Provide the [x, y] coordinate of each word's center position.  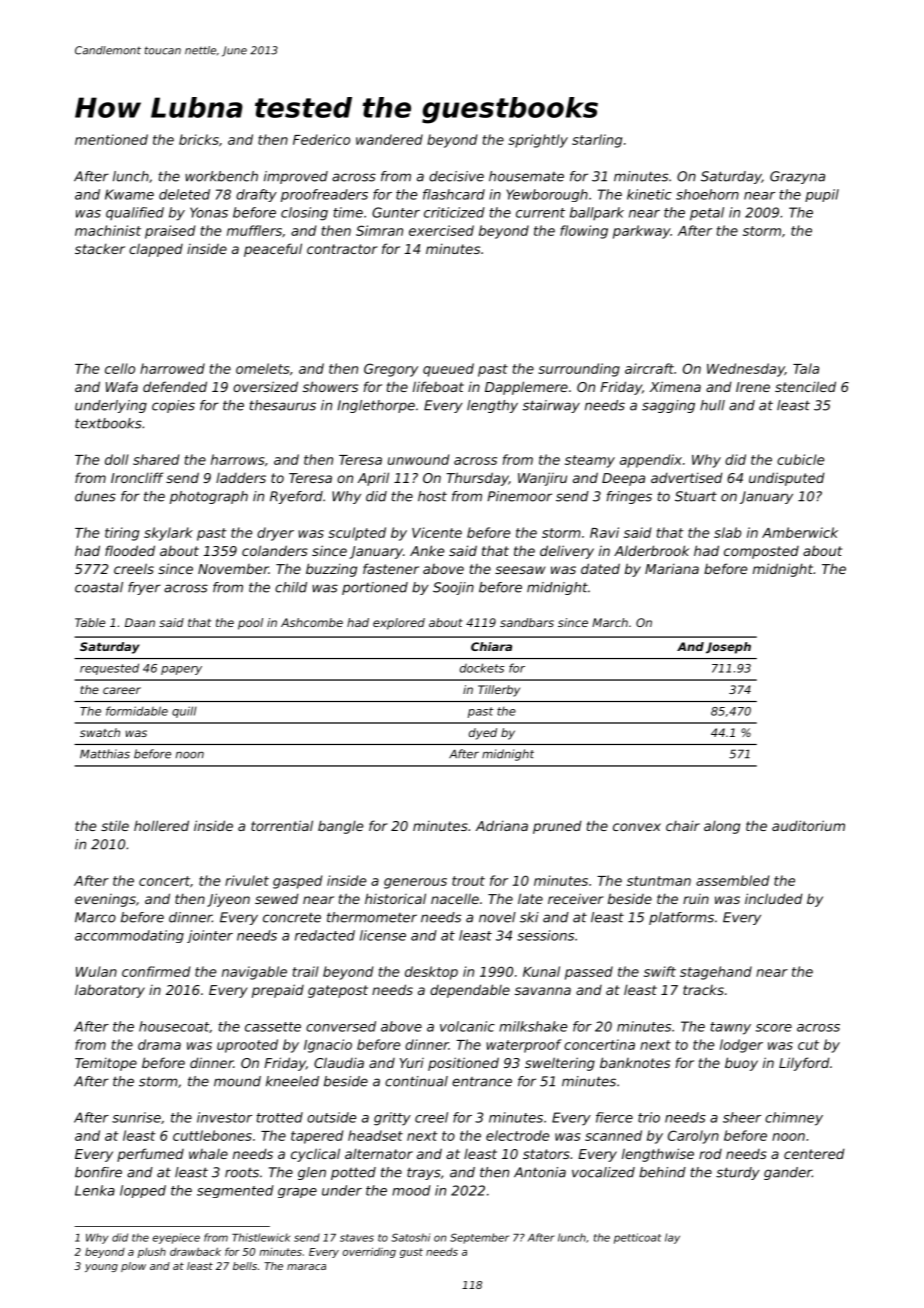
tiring [122, 534]
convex [637, 827]
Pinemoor [520, 496]
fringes [629, 497]
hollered [161, 825]
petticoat [637, 1238]
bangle [340, 827]
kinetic [649, 194]
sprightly [538, 141]
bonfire [98, 1172]
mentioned [111, 139]
